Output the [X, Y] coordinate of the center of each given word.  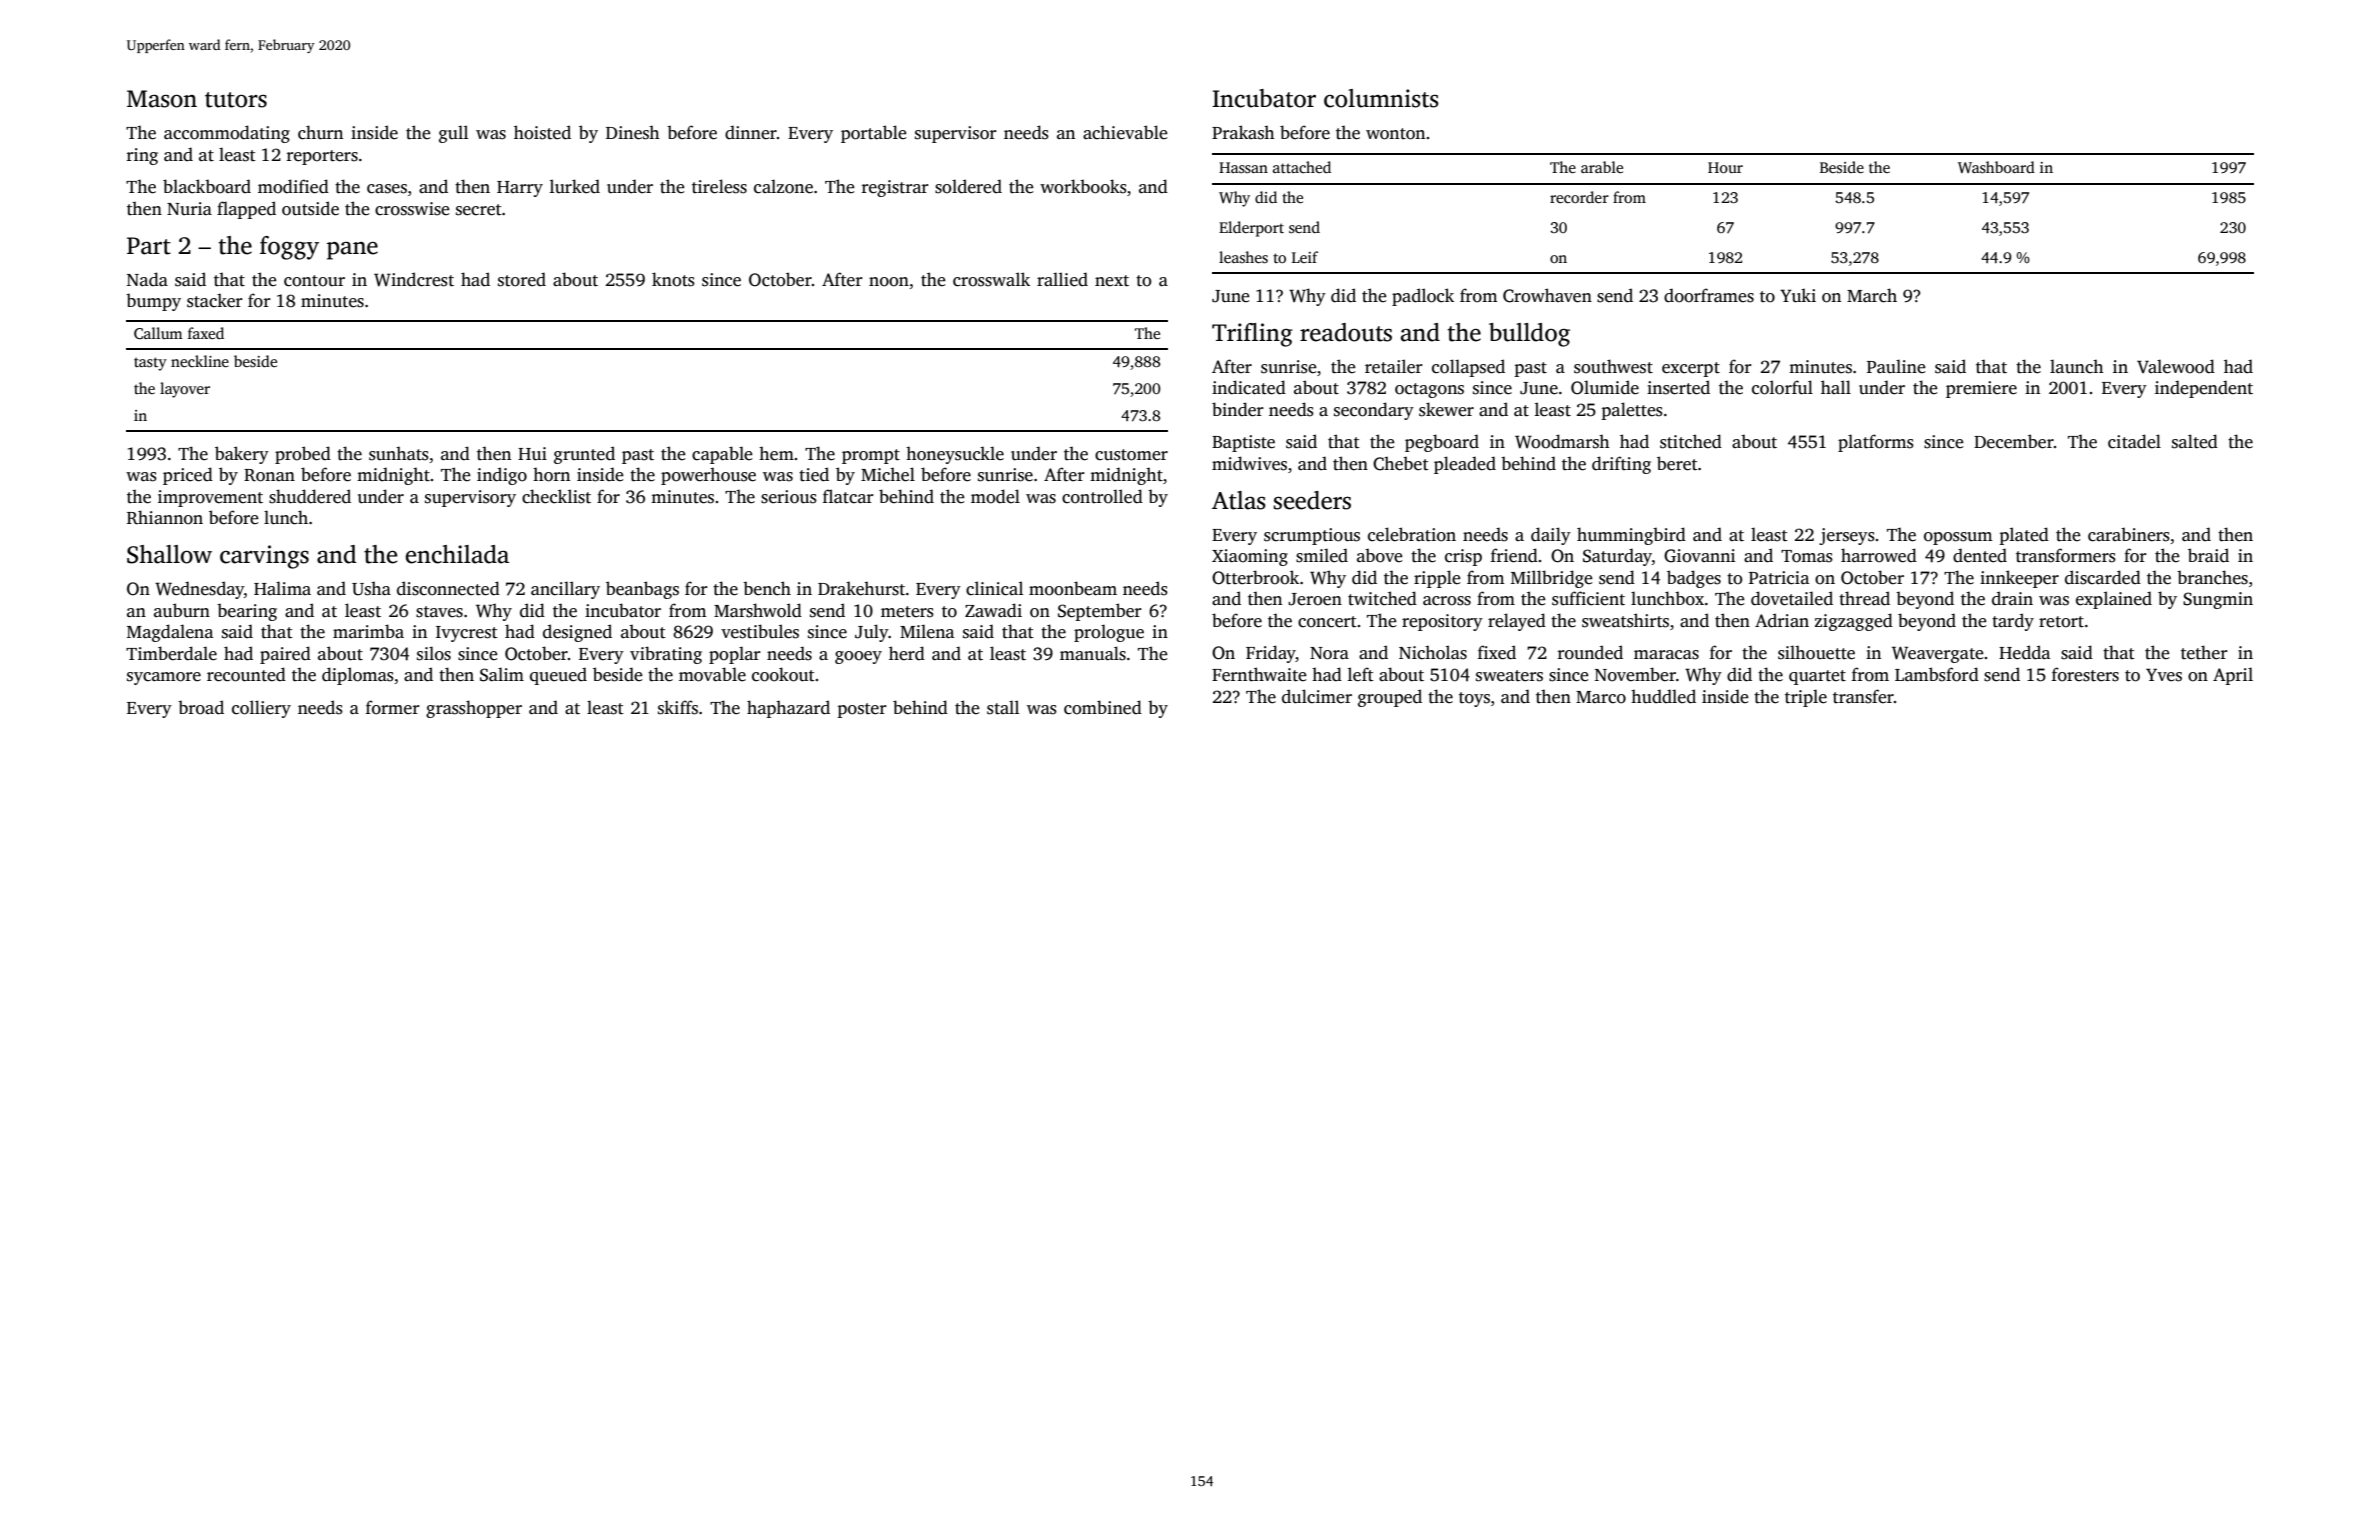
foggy [289, 248]
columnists [1381, 98]
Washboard [1996, 167]
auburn [182, 610]
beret [1677, 463]
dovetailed [1792, 598]
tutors [236, 100]
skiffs [678, 707]
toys [1474, 699]
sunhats [399, 454]
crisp [1463, 557]
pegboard [1442, 443]
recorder [1579, 197]
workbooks [1083, 186]
